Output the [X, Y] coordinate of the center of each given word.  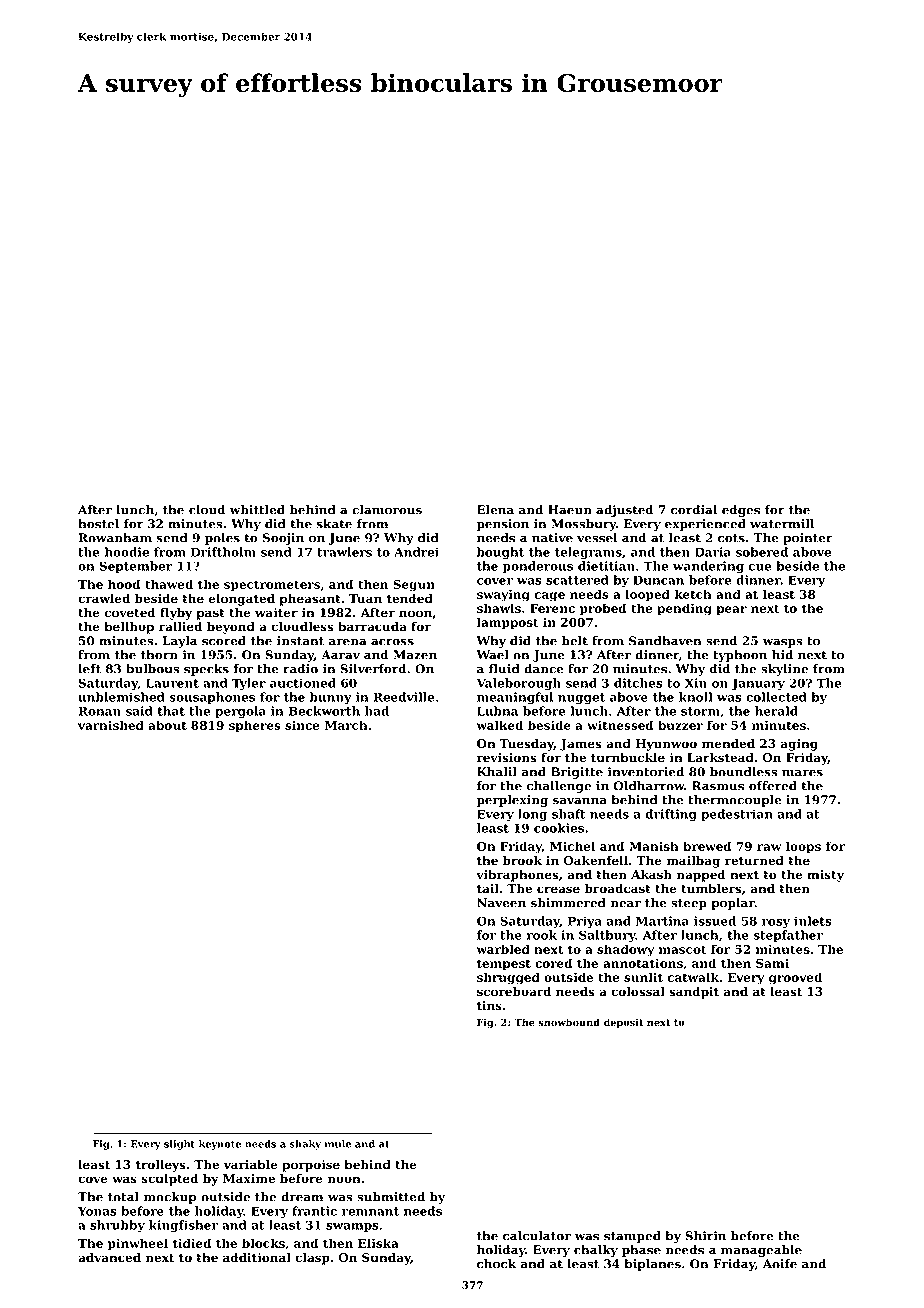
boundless [744, 772]
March [346, 725]
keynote [220, 1145]
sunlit [643, 977]
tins [489, 1006]
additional [257, 1258]
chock [496, 1264]
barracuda [372, 626]
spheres [255, 726]
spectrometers [272, 586]
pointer [808, 539]
